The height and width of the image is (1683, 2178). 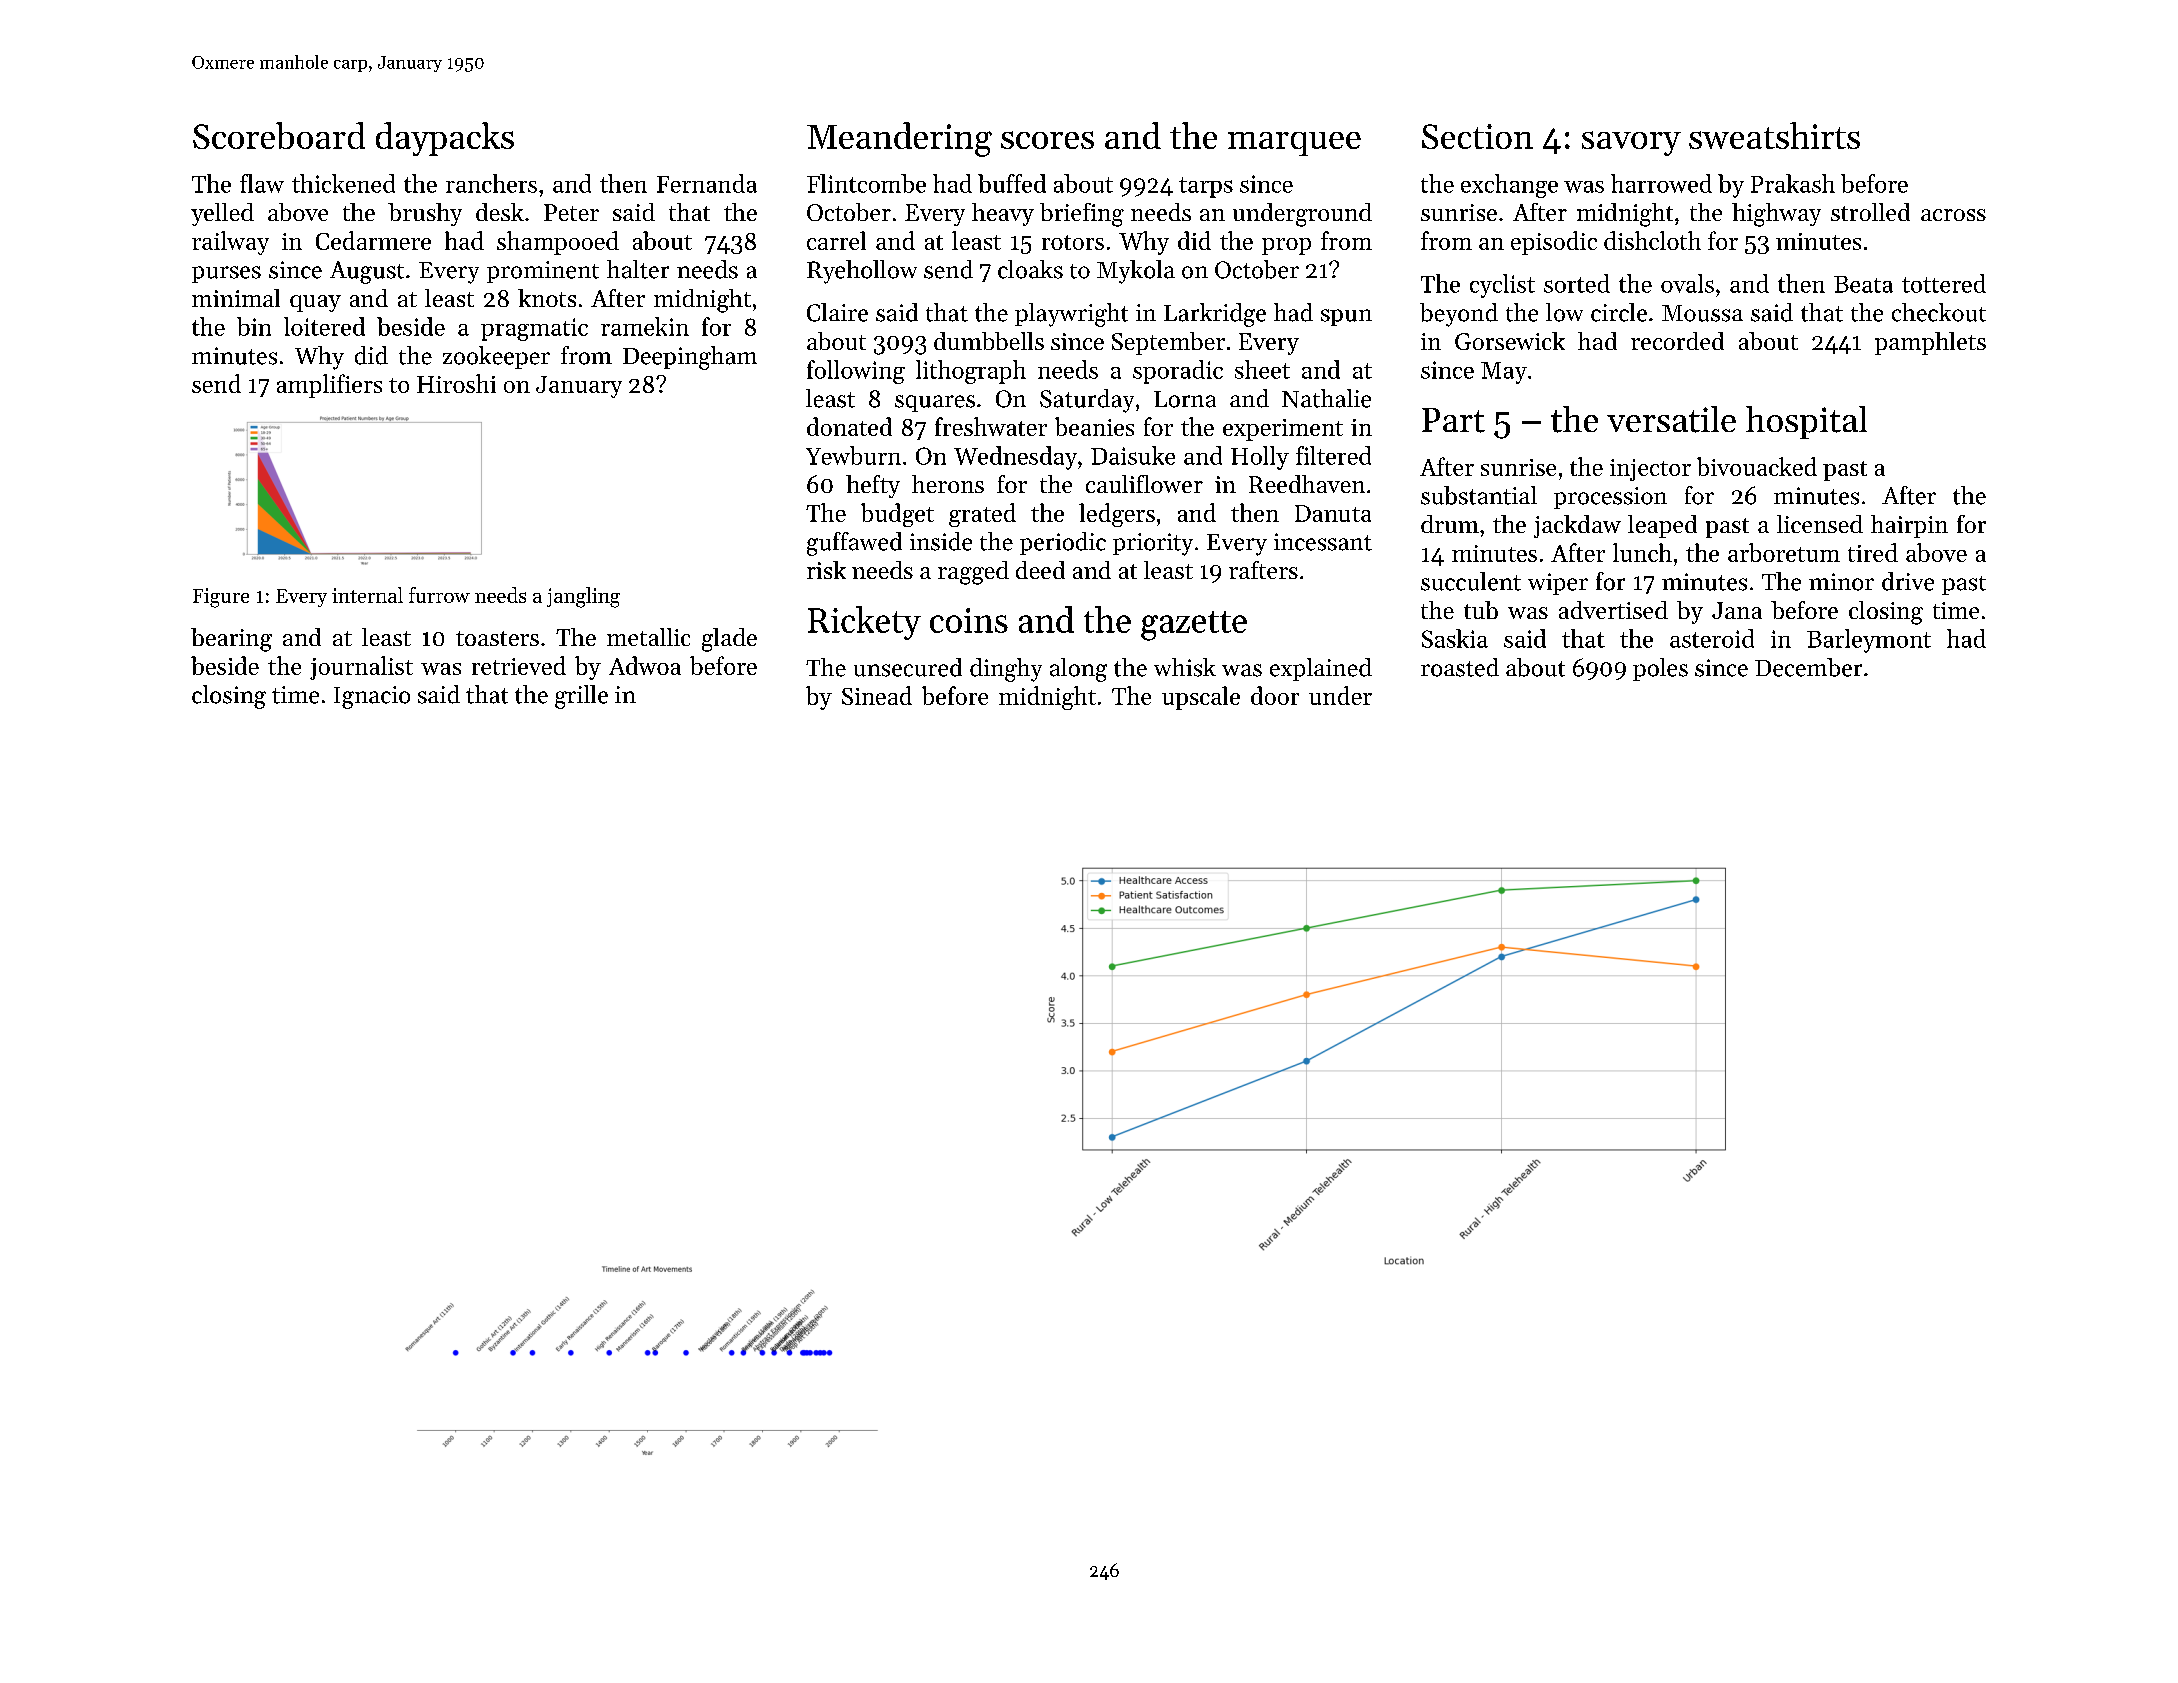 I want to click on sweatshirts, so click(x=1774, y=135).
